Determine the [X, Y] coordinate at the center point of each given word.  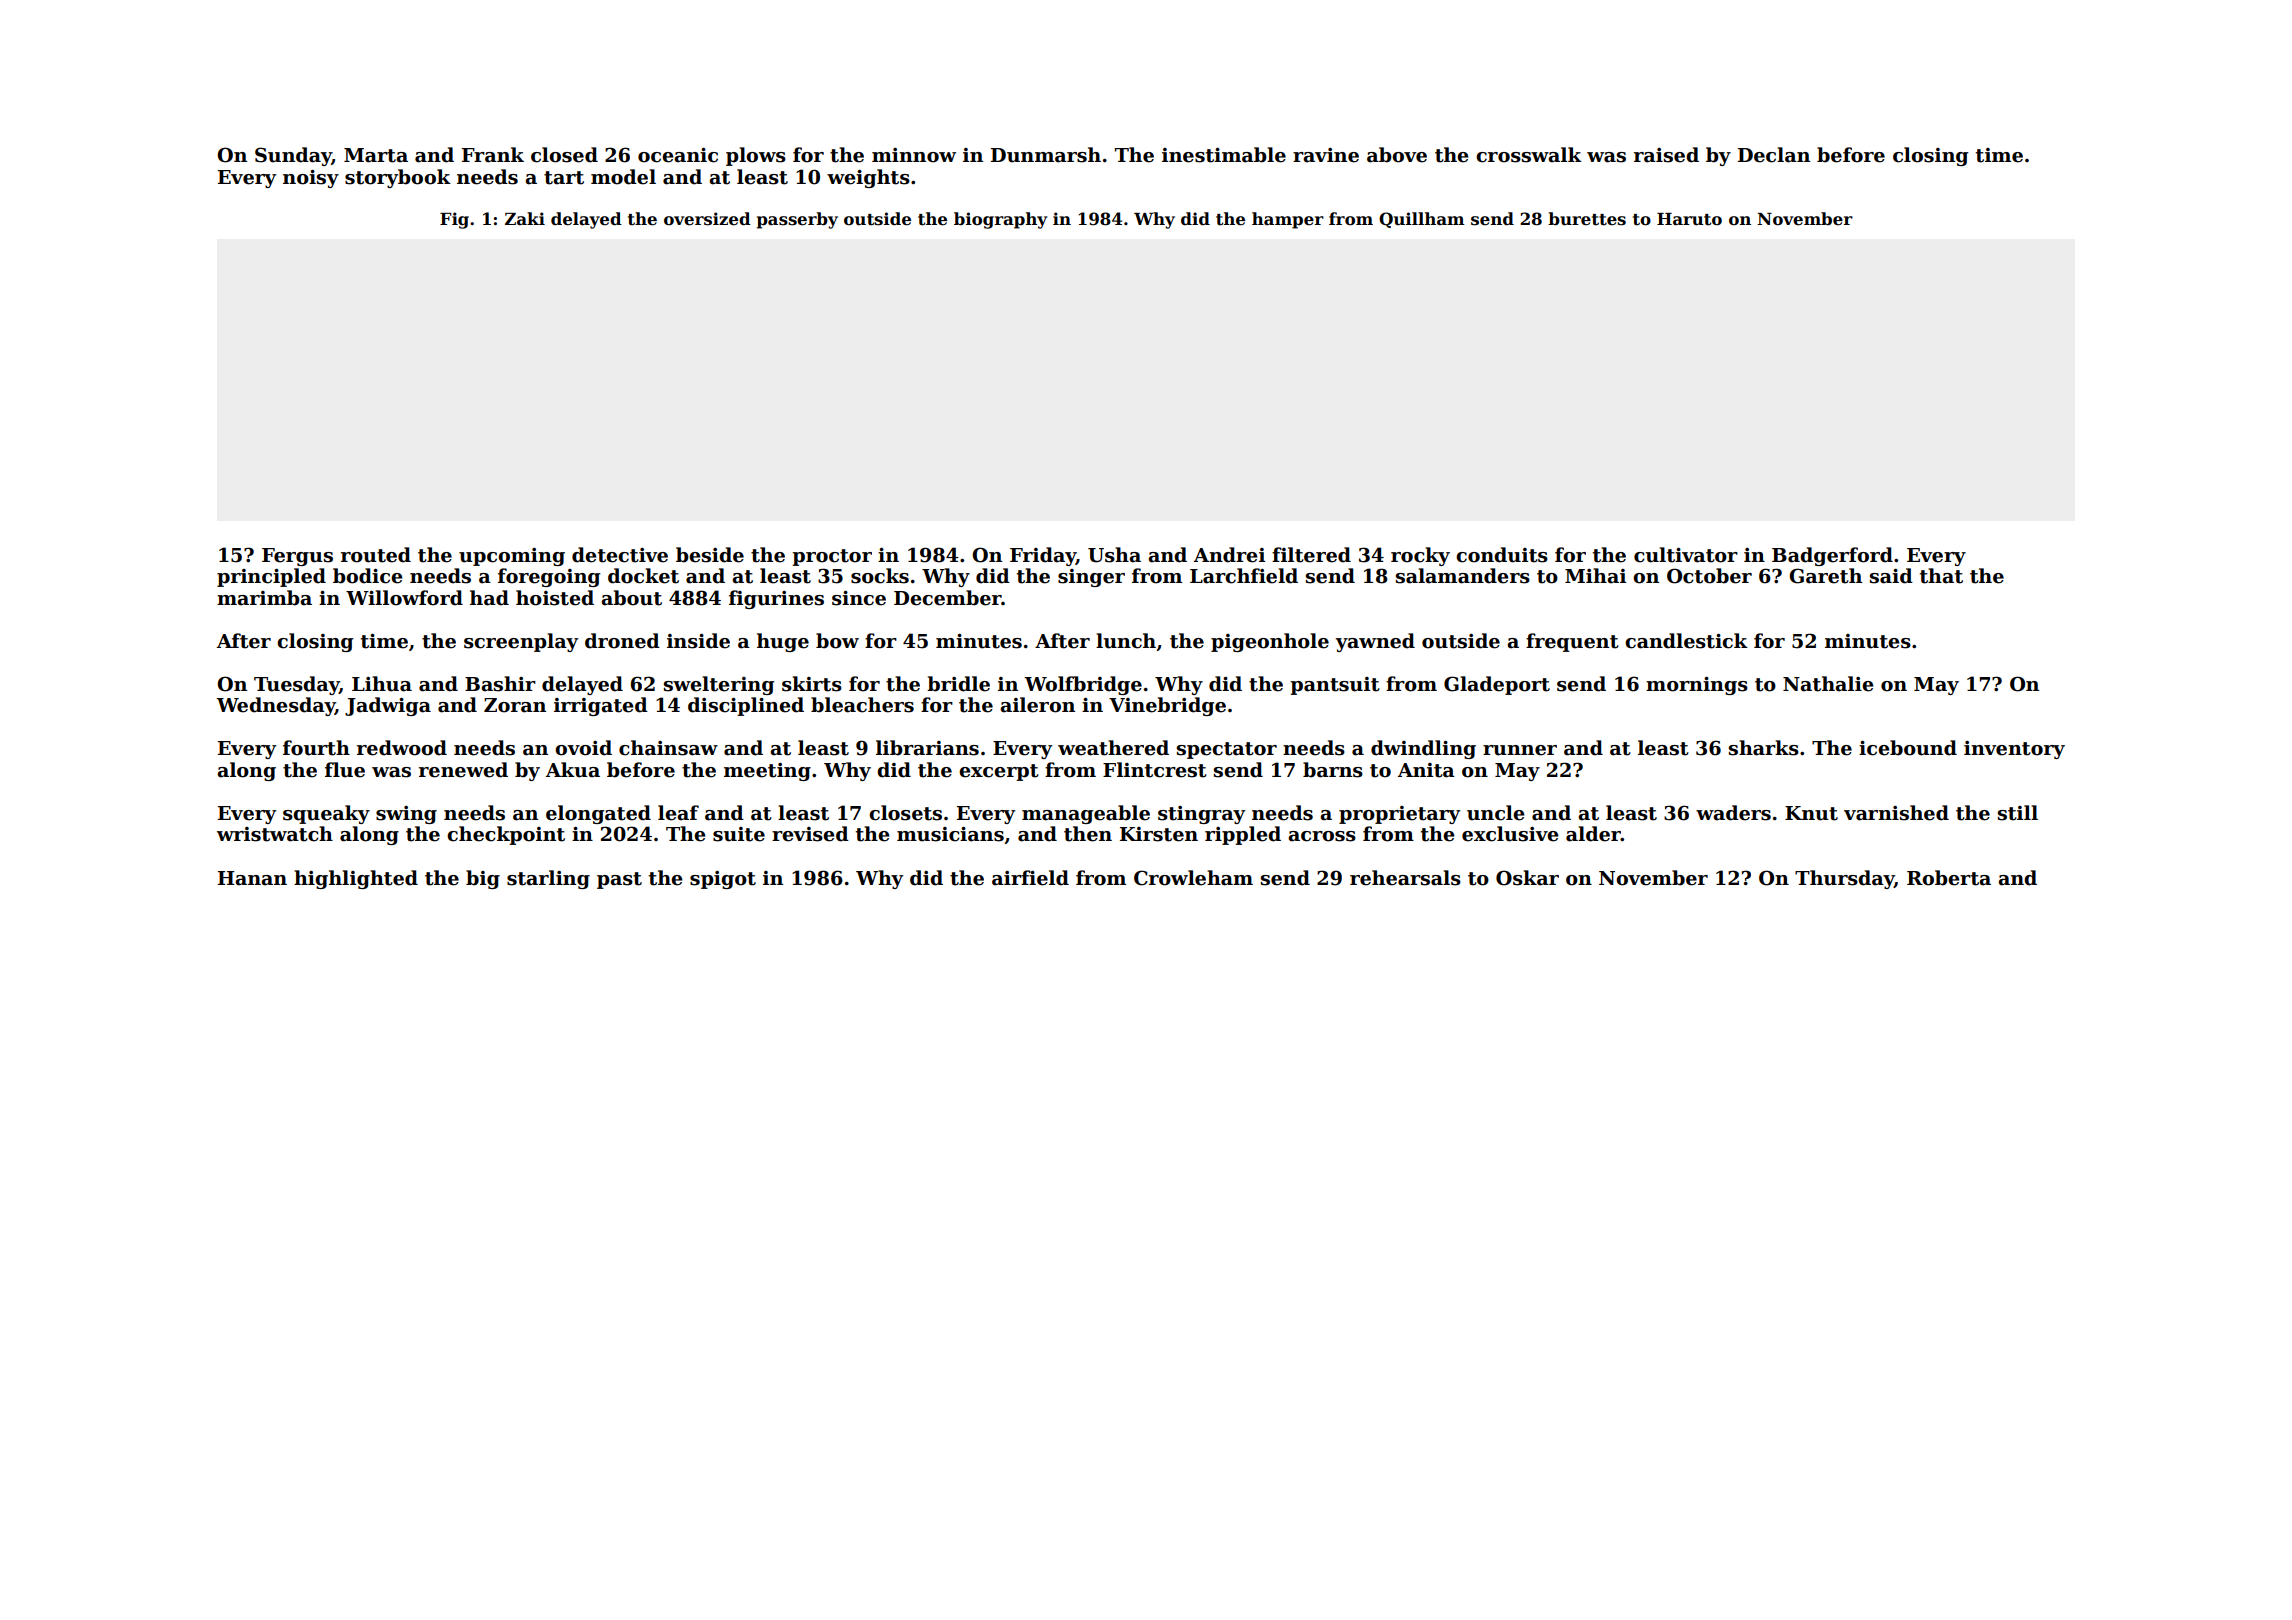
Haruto [1689, 219]
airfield [1030, 878]
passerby [797, 220]
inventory [2014, 750]
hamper [1288, 220]
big [483, 879]
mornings [1697, 686]
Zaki [525, 219]
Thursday [1844, 879]
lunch [1126, 641]
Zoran [515, 705]
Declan [1774, 155]
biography [1000, 220]
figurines [776, 599]
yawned [1375, 642]
